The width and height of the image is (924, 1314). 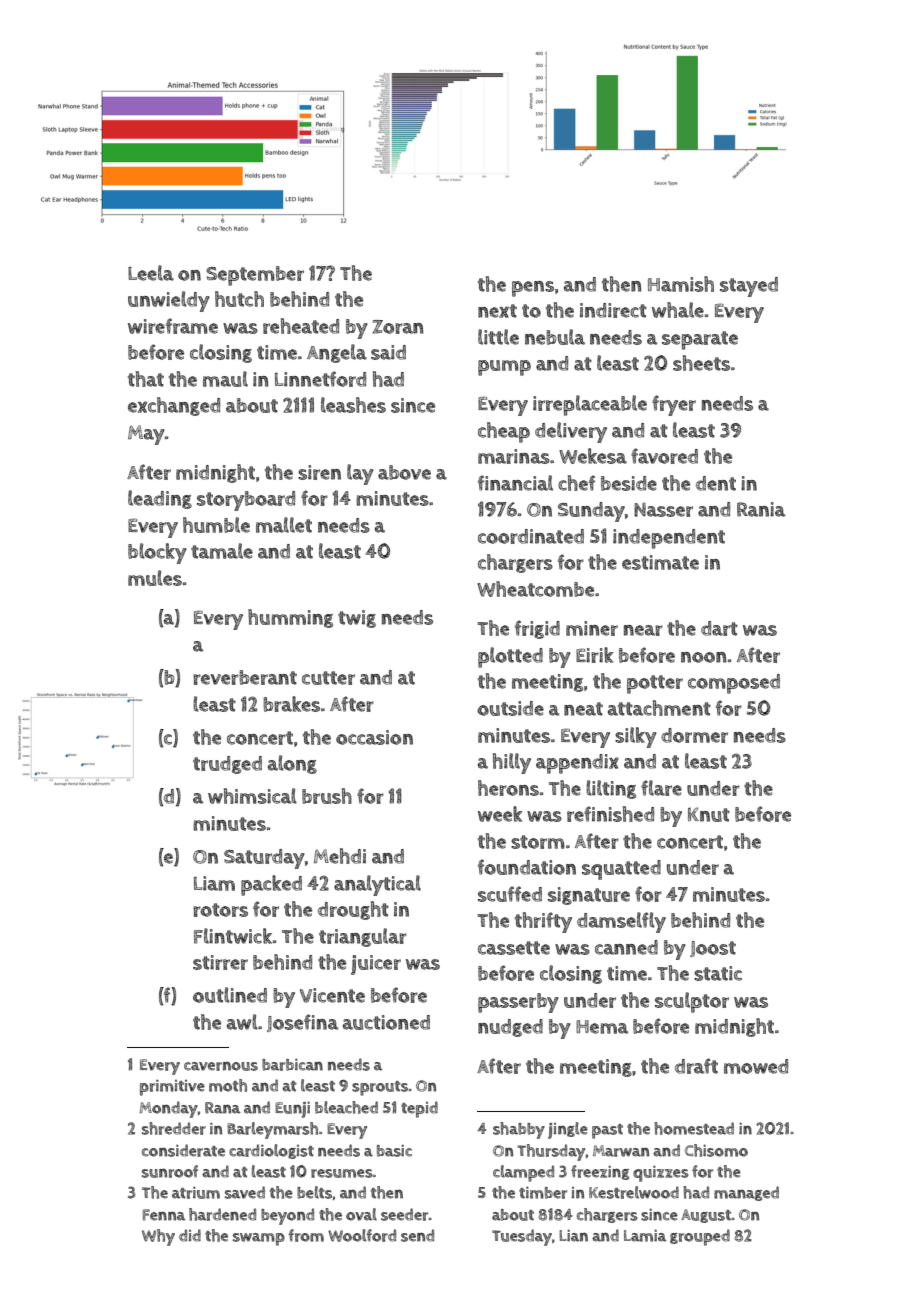 What do you see at coordinates (514, 948) in the image?
I see `cassette` at bounding box center [514, 948].
